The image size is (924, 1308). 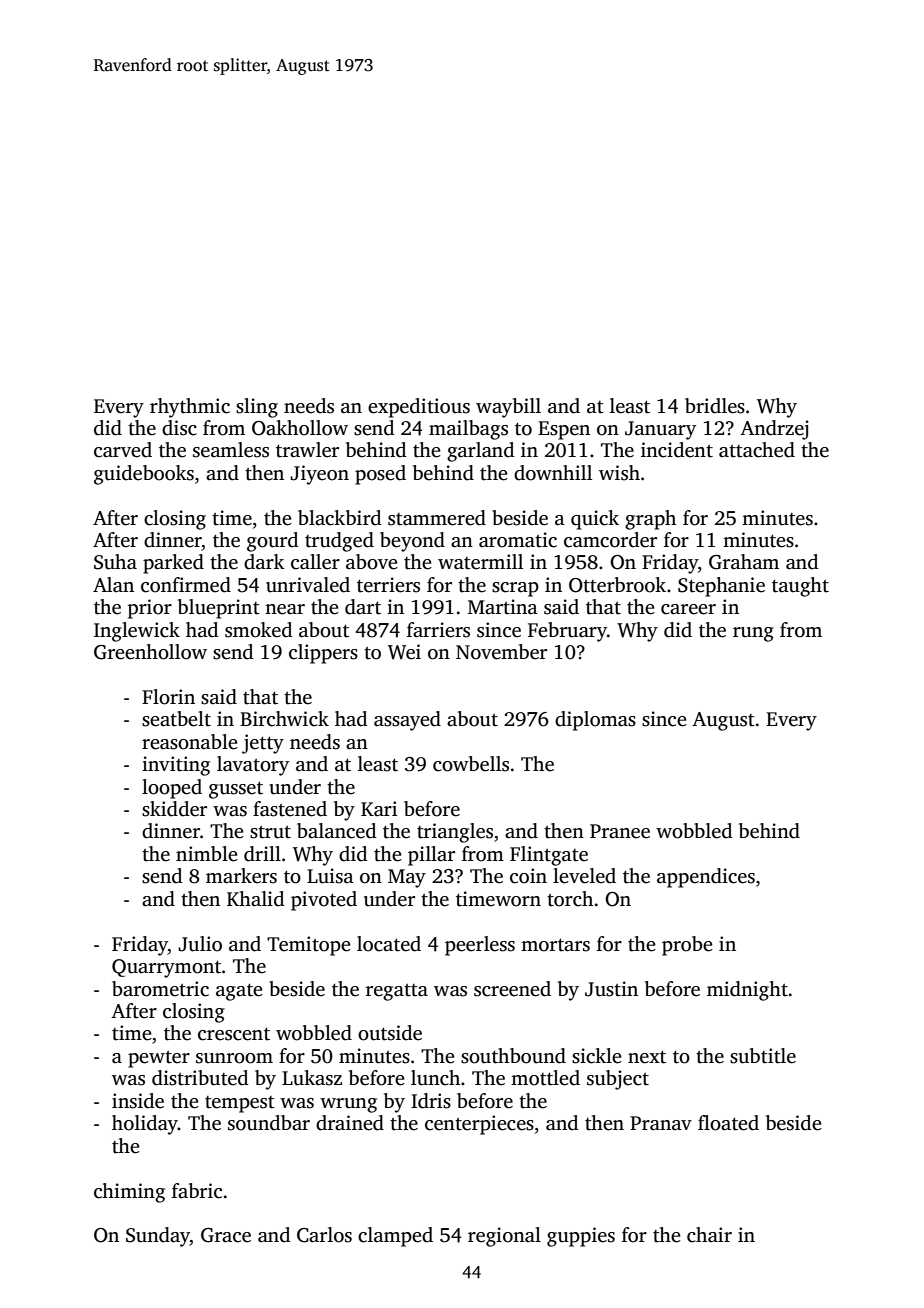 What do you see at coordinates (172, 789) in the page?
I see `looped` at bounding box center [172, 789].
